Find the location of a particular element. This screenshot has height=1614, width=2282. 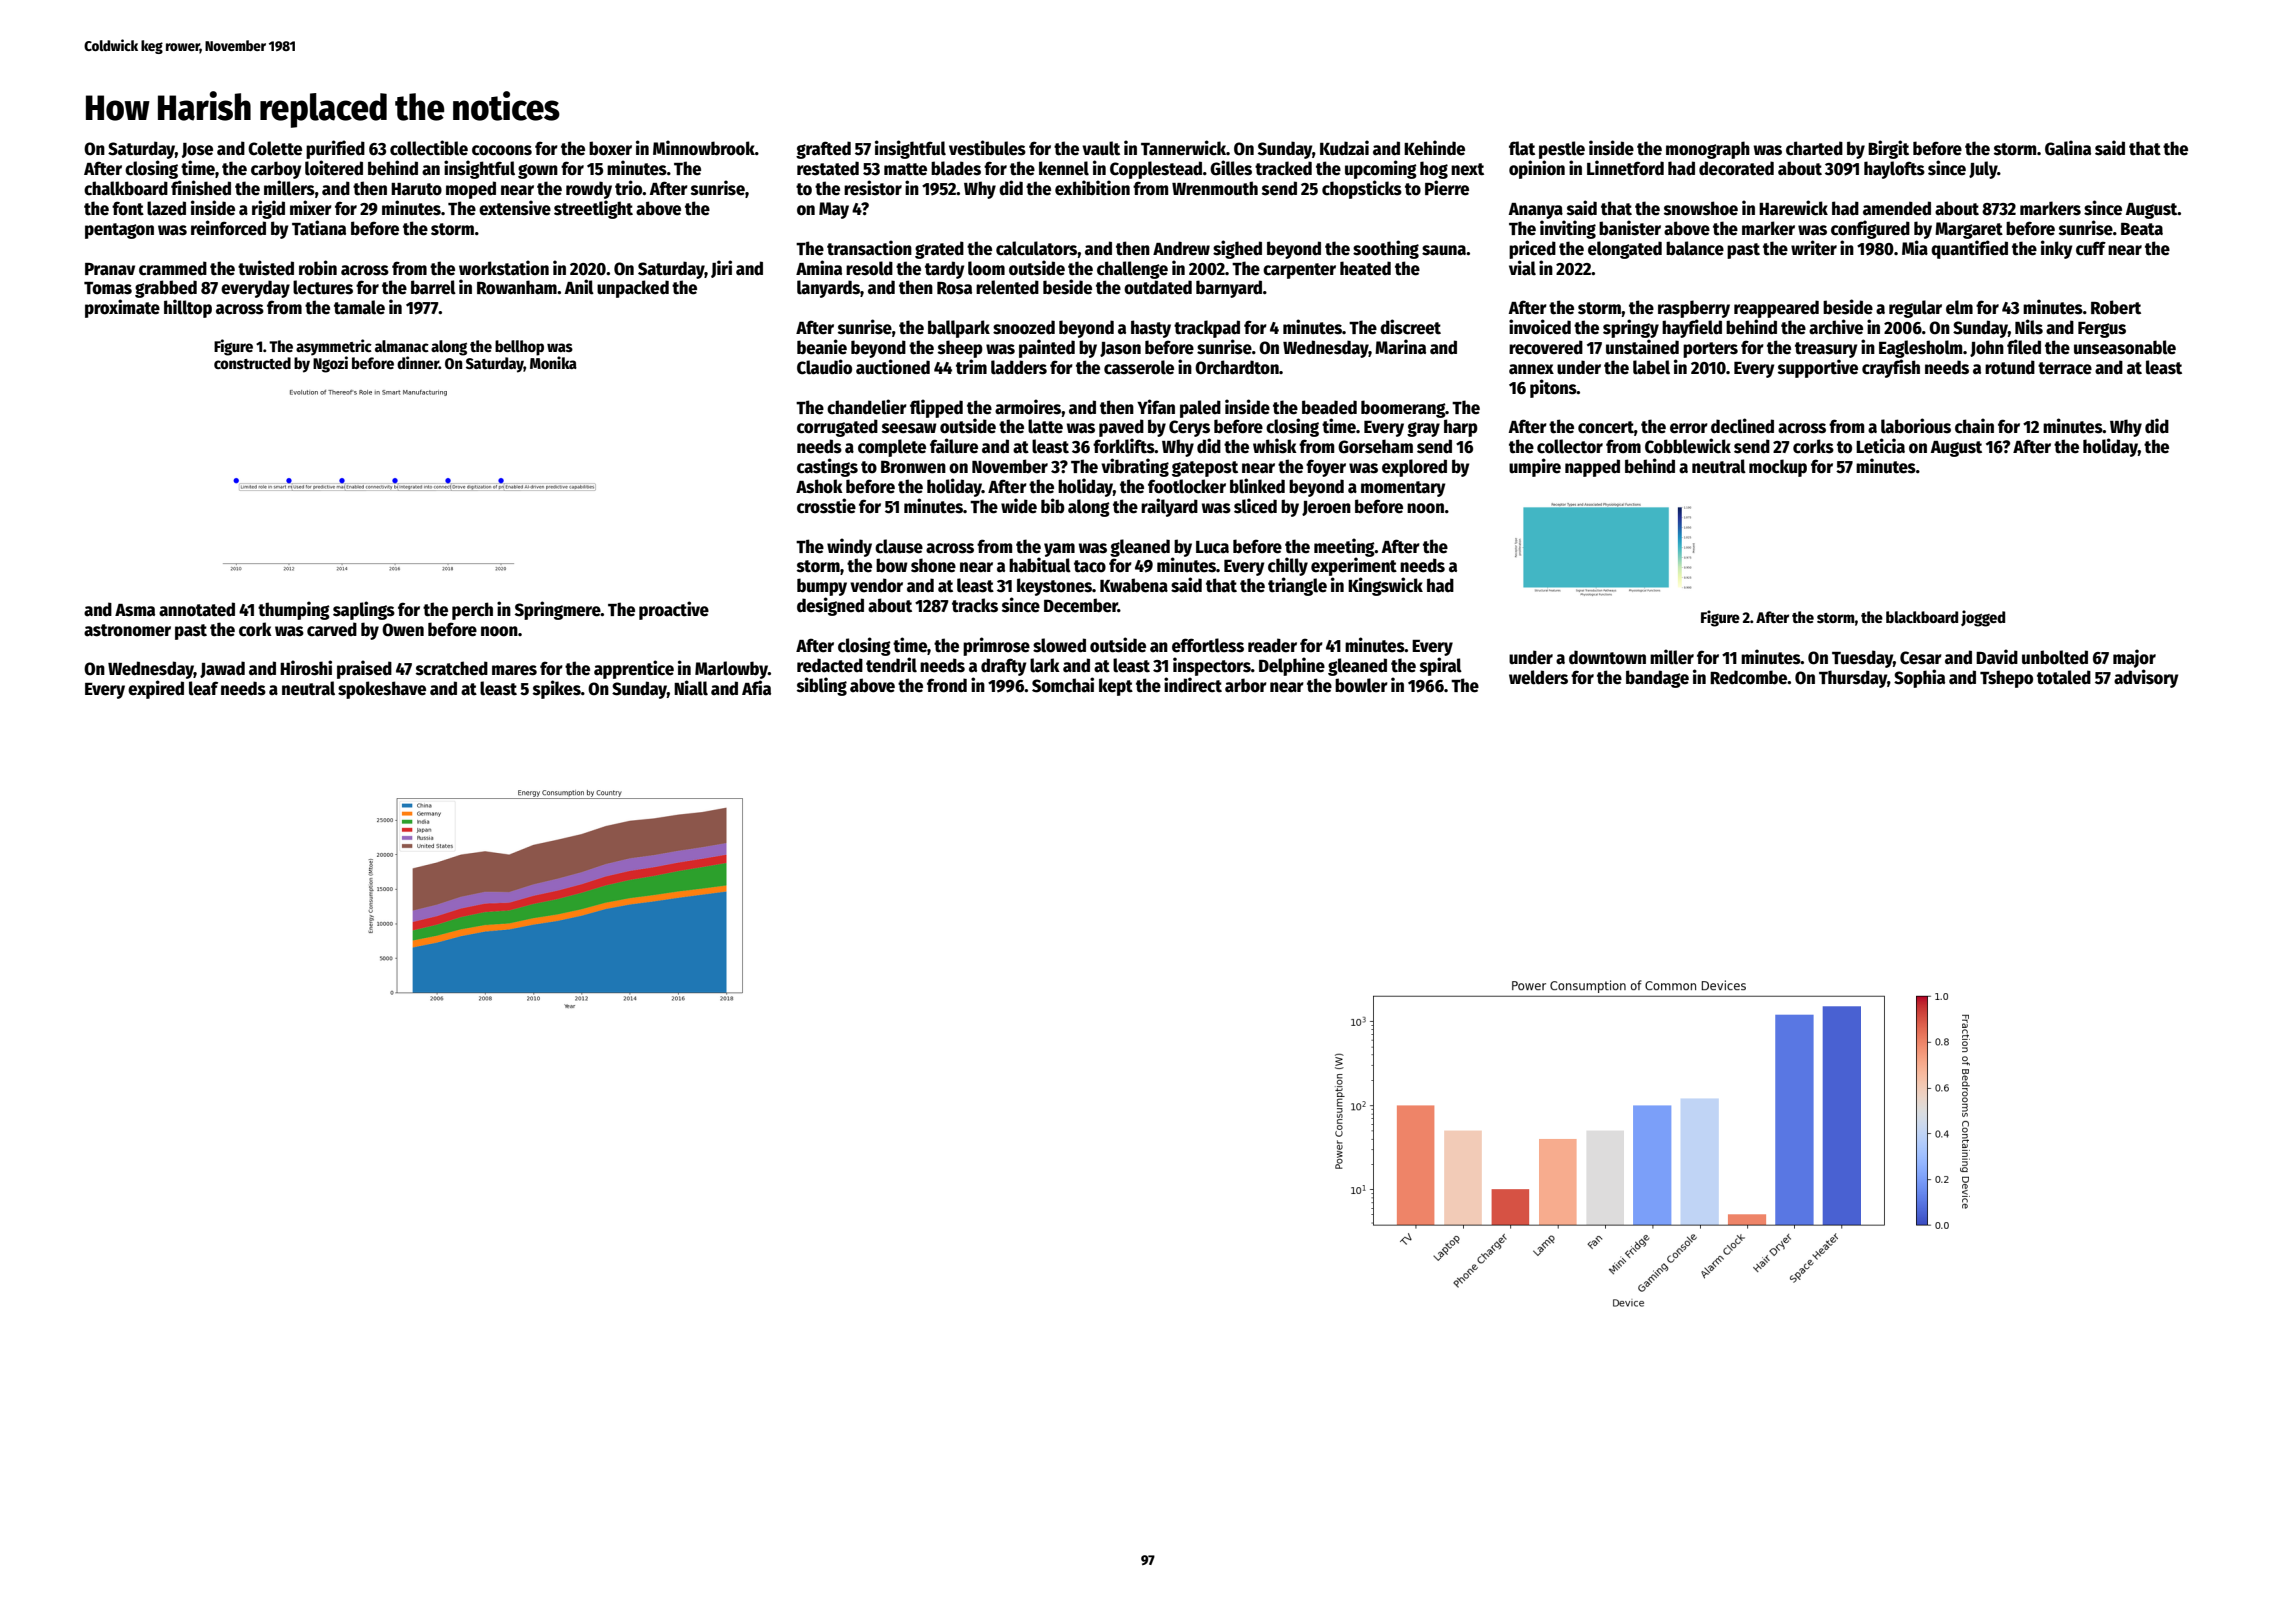

Colette is located at coordinates (275, 148).
